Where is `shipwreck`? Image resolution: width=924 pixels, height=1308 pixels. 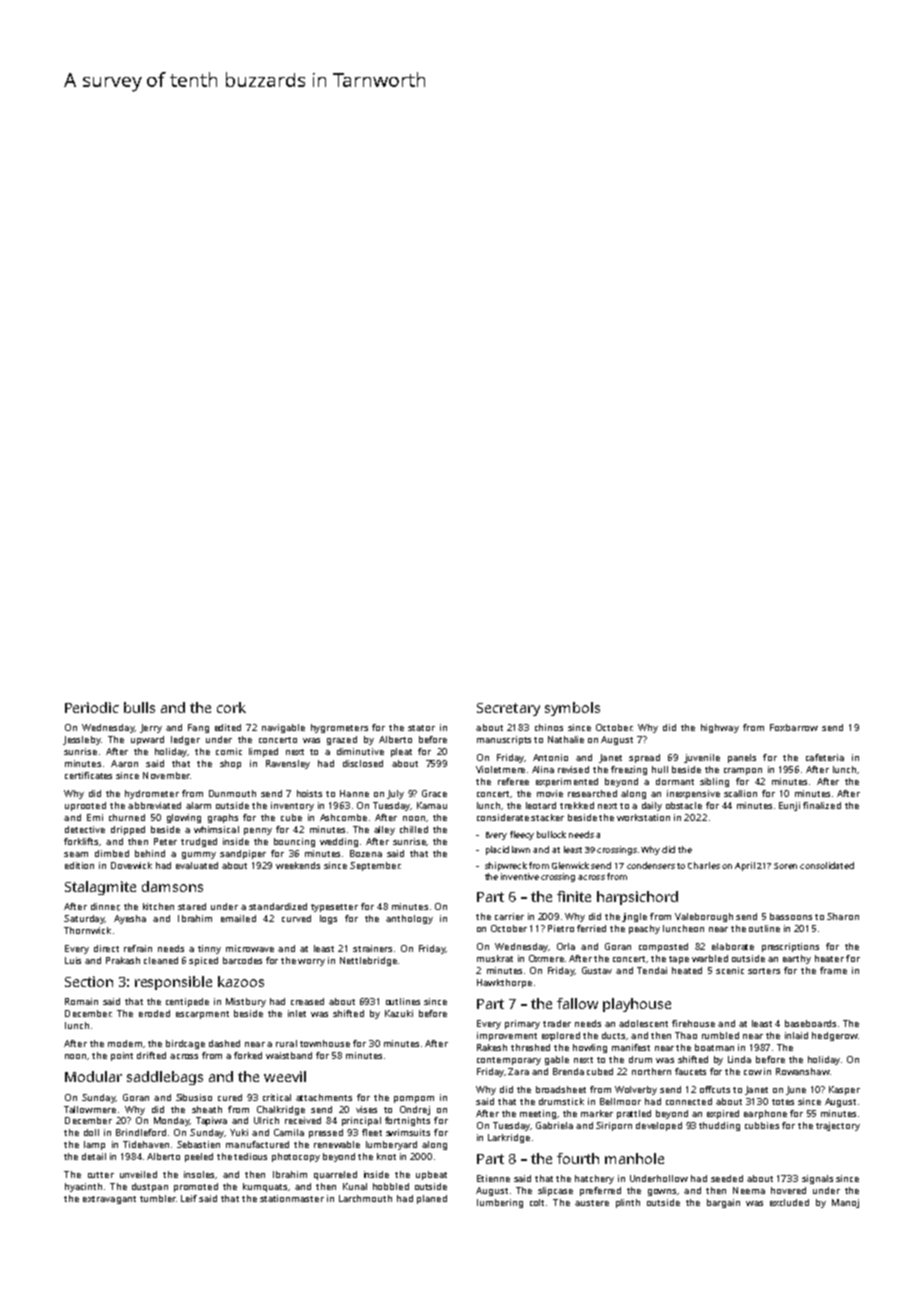
shipwreck is located at coordinates (506, 866).
